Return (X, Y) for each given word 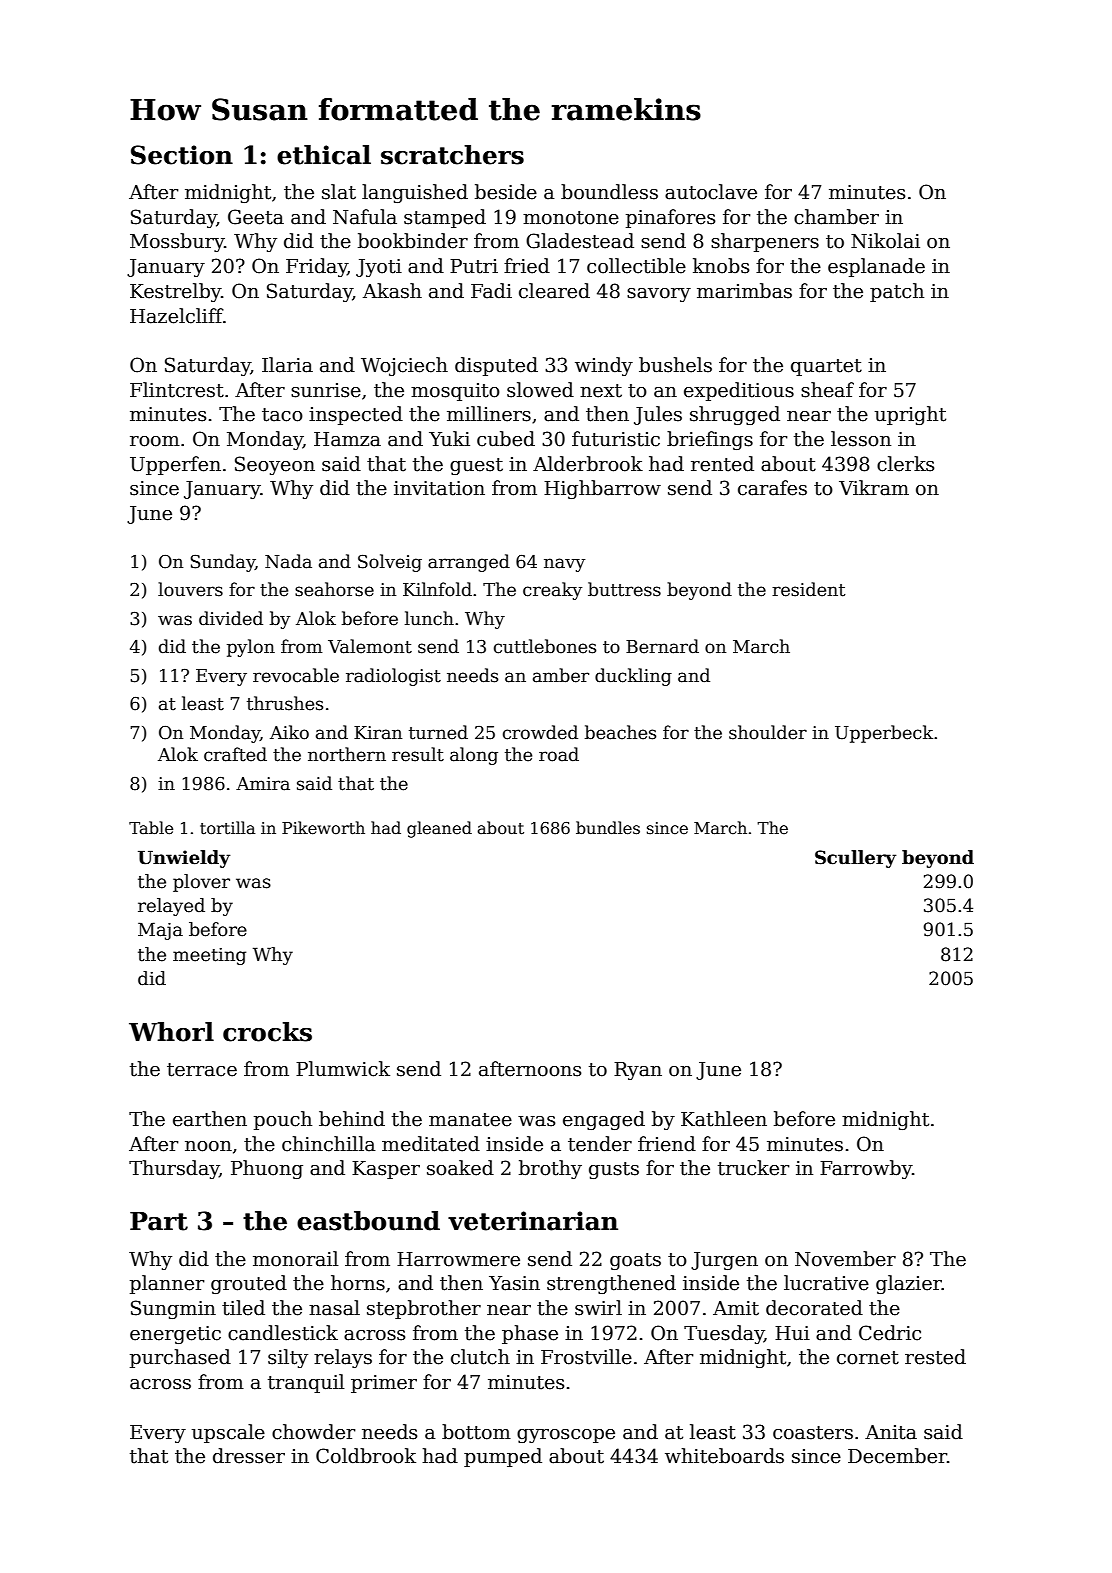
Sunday (222, 563)
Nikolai (885, 241)
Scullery (856, 859)
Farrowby (866, 1169)
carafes (772, 488)
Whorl (171, 1032)
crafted (235, 754)
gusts (614, 1170)
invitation (439, 488)
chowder (314, 1432)
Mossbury (177, 242)
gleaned (439, 829)
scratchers (452, 155)
